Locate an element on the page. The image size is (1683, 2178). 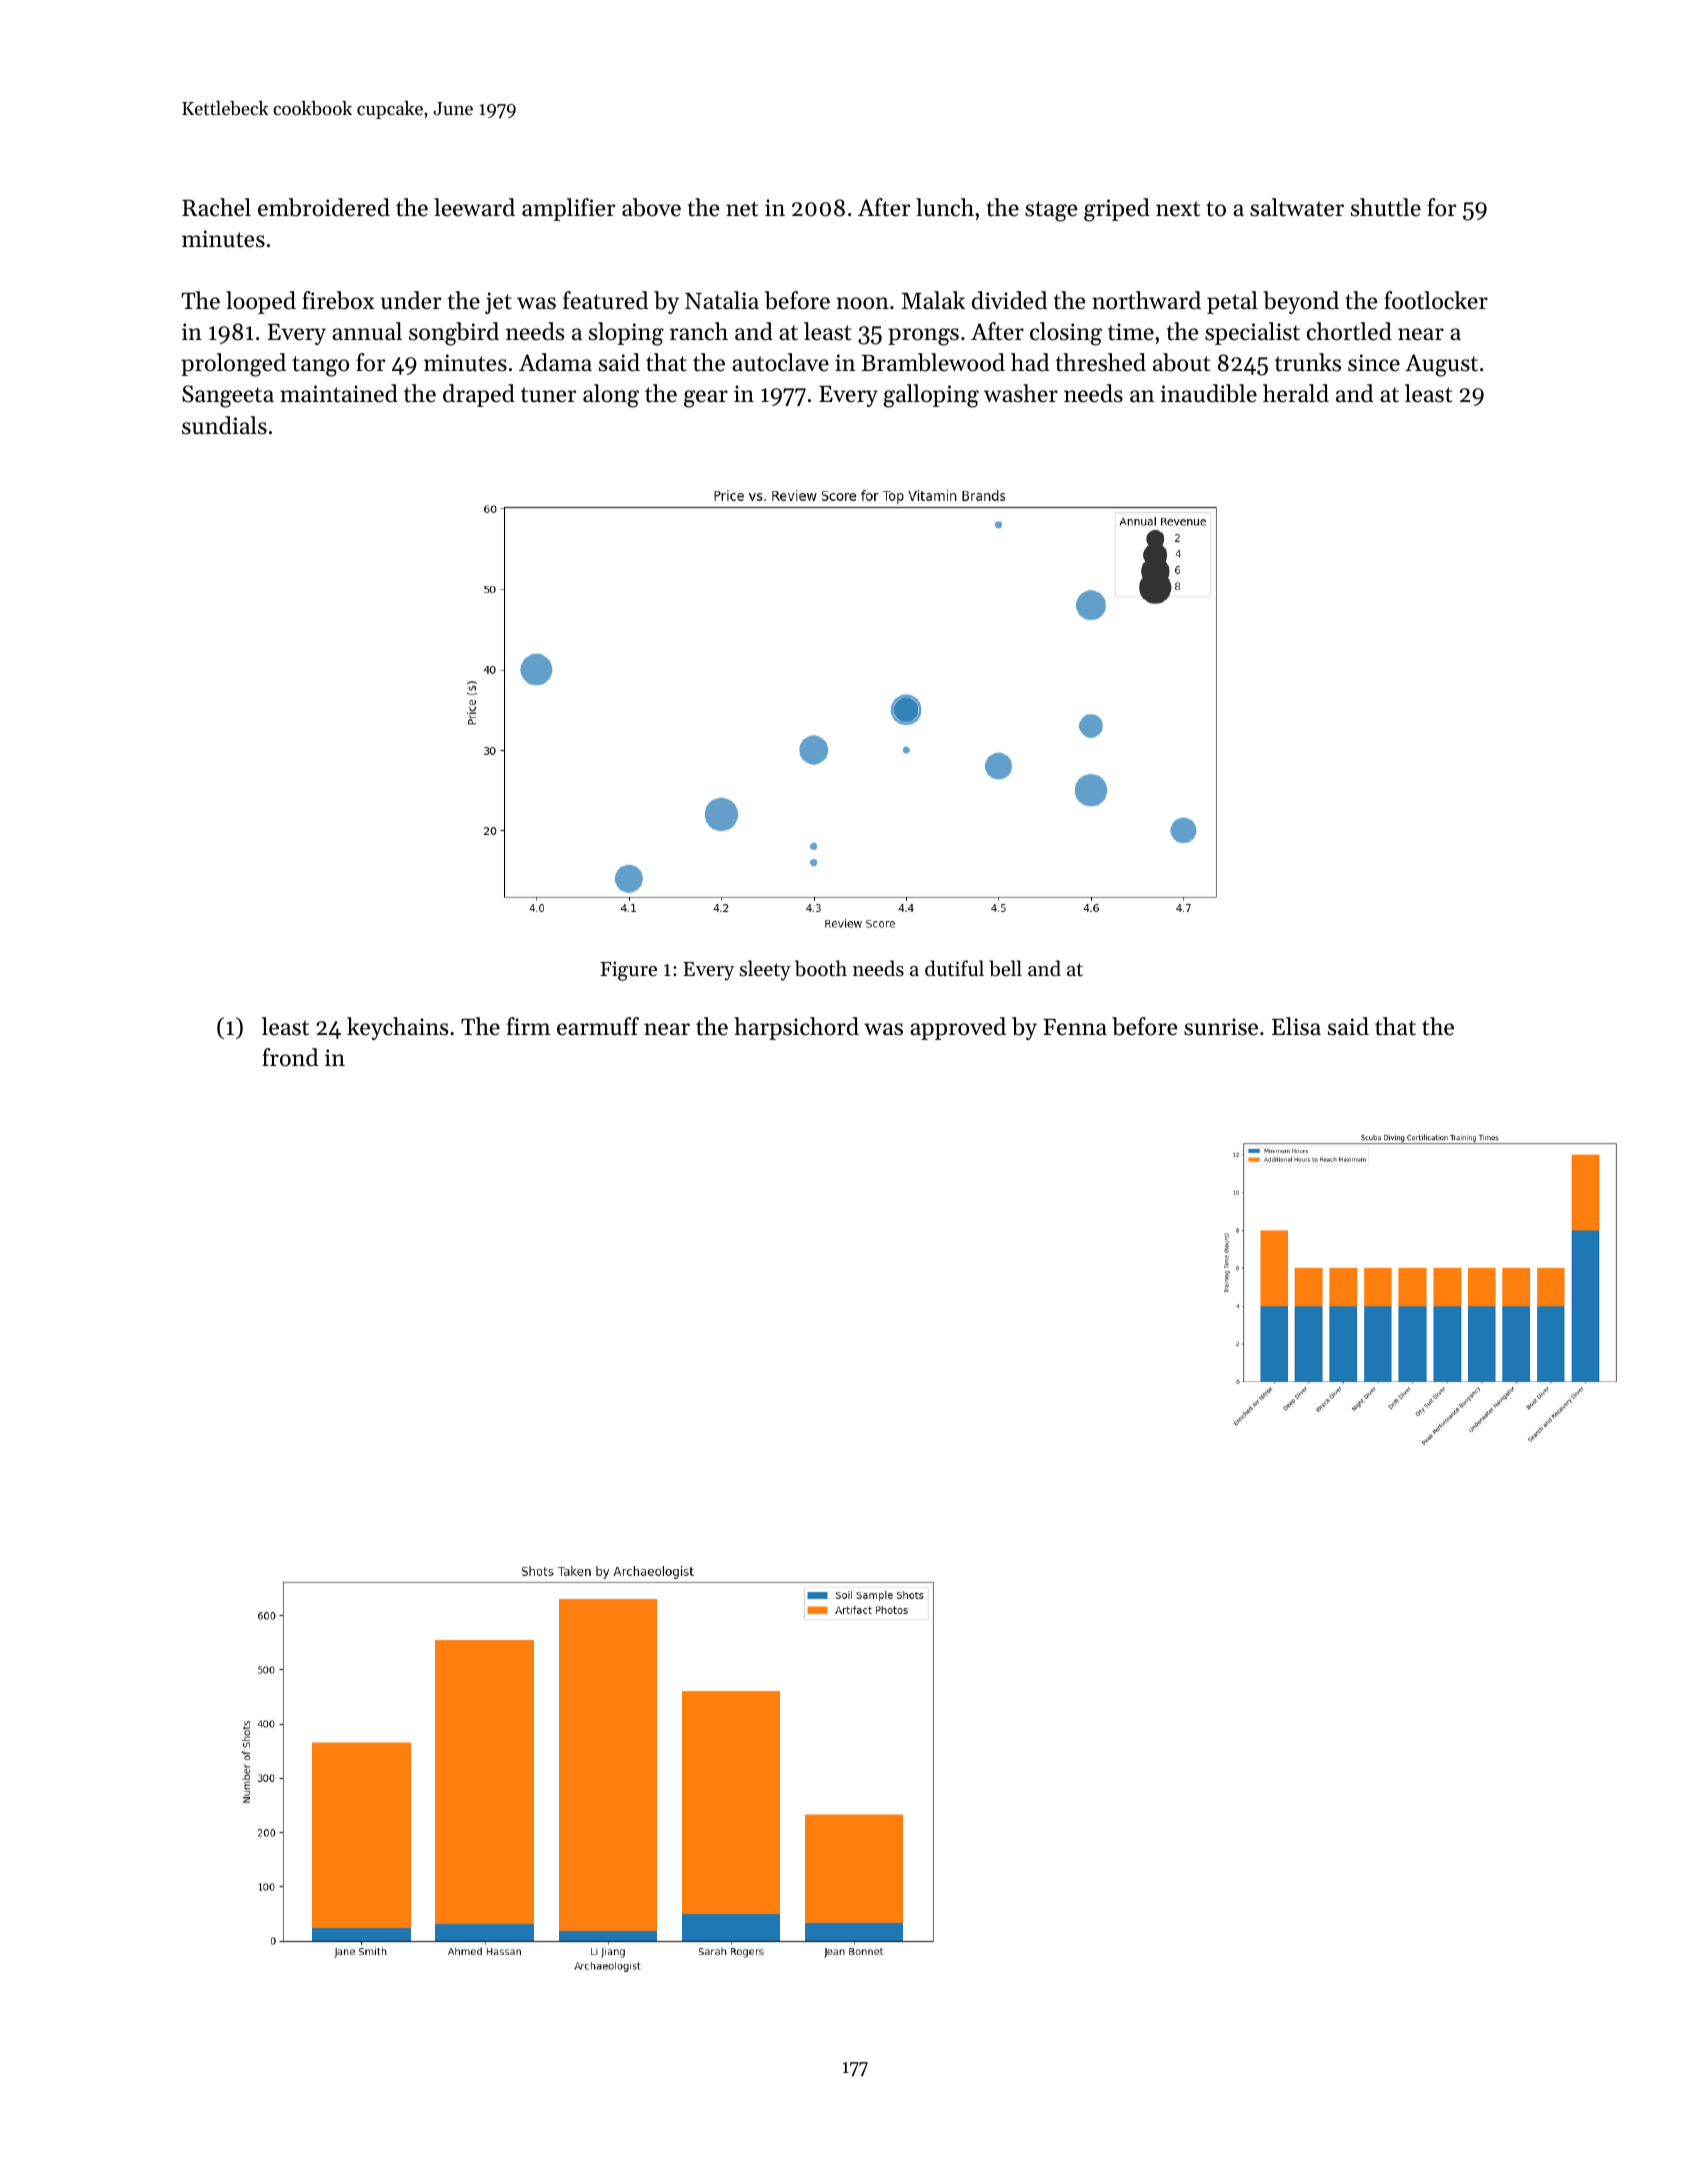
Malak is located at coordinates (933, 300).
